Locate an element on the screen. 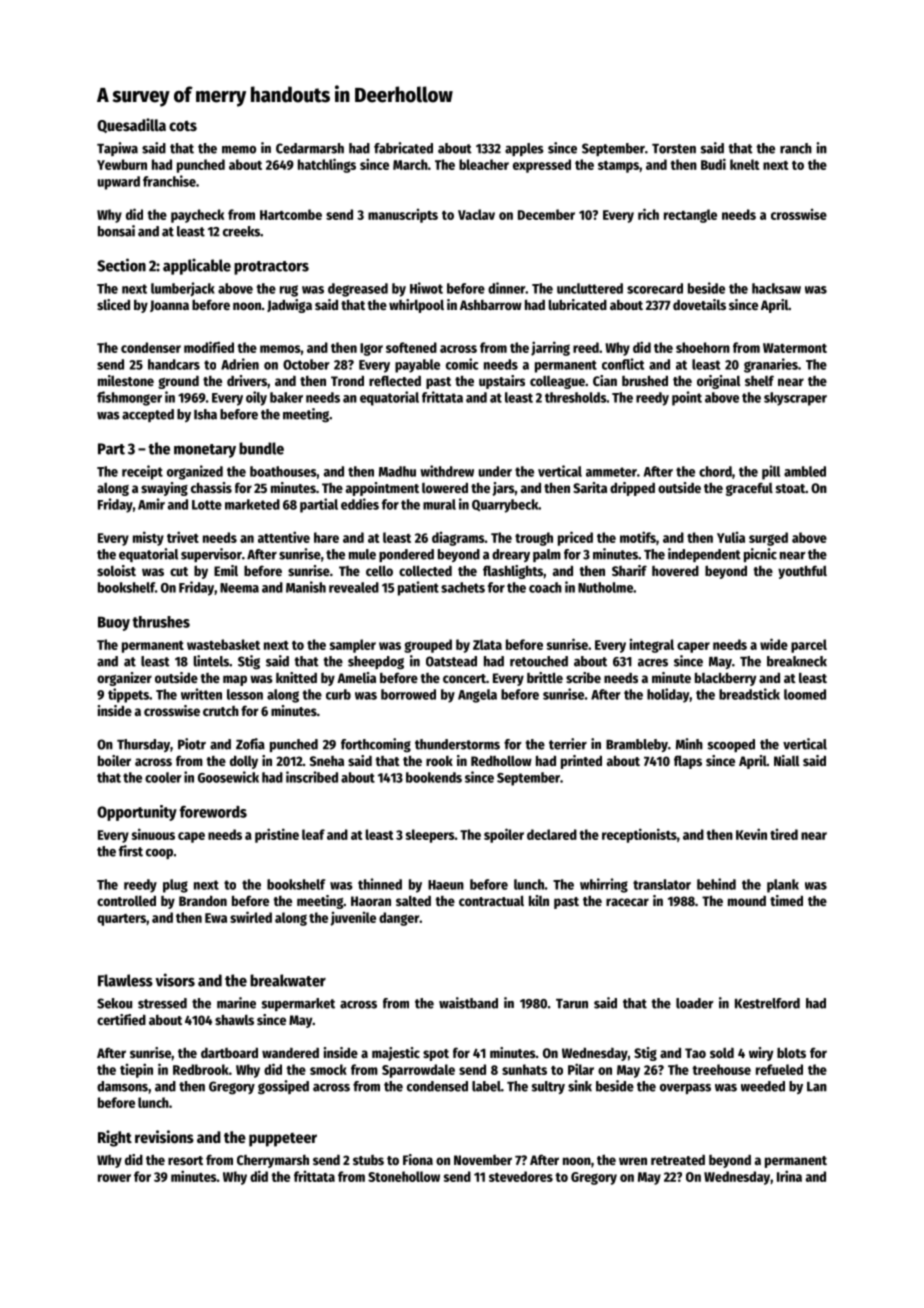  whirlpool is located at coordinates (416, 306).
